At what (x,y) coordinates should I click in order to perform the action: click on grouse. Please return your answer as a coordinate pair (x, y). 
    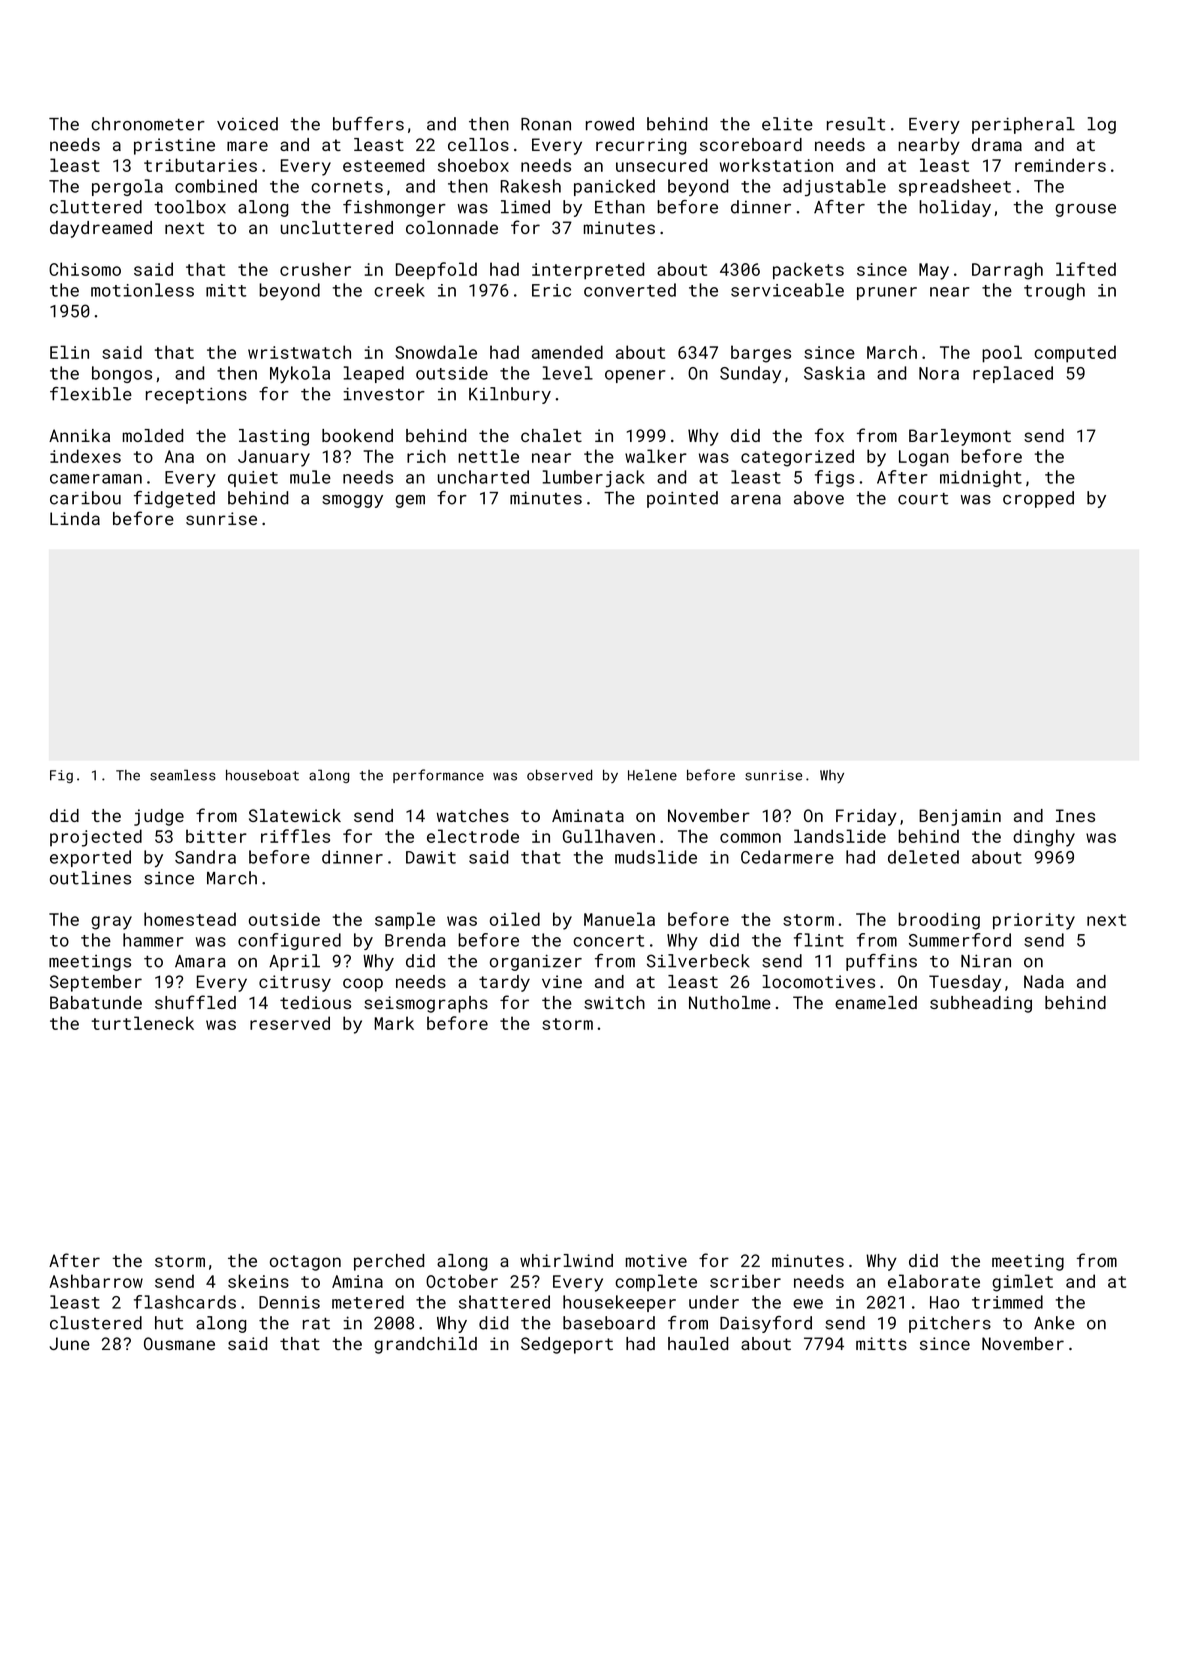
    Looking at the image, I should click on (1085, 210).
